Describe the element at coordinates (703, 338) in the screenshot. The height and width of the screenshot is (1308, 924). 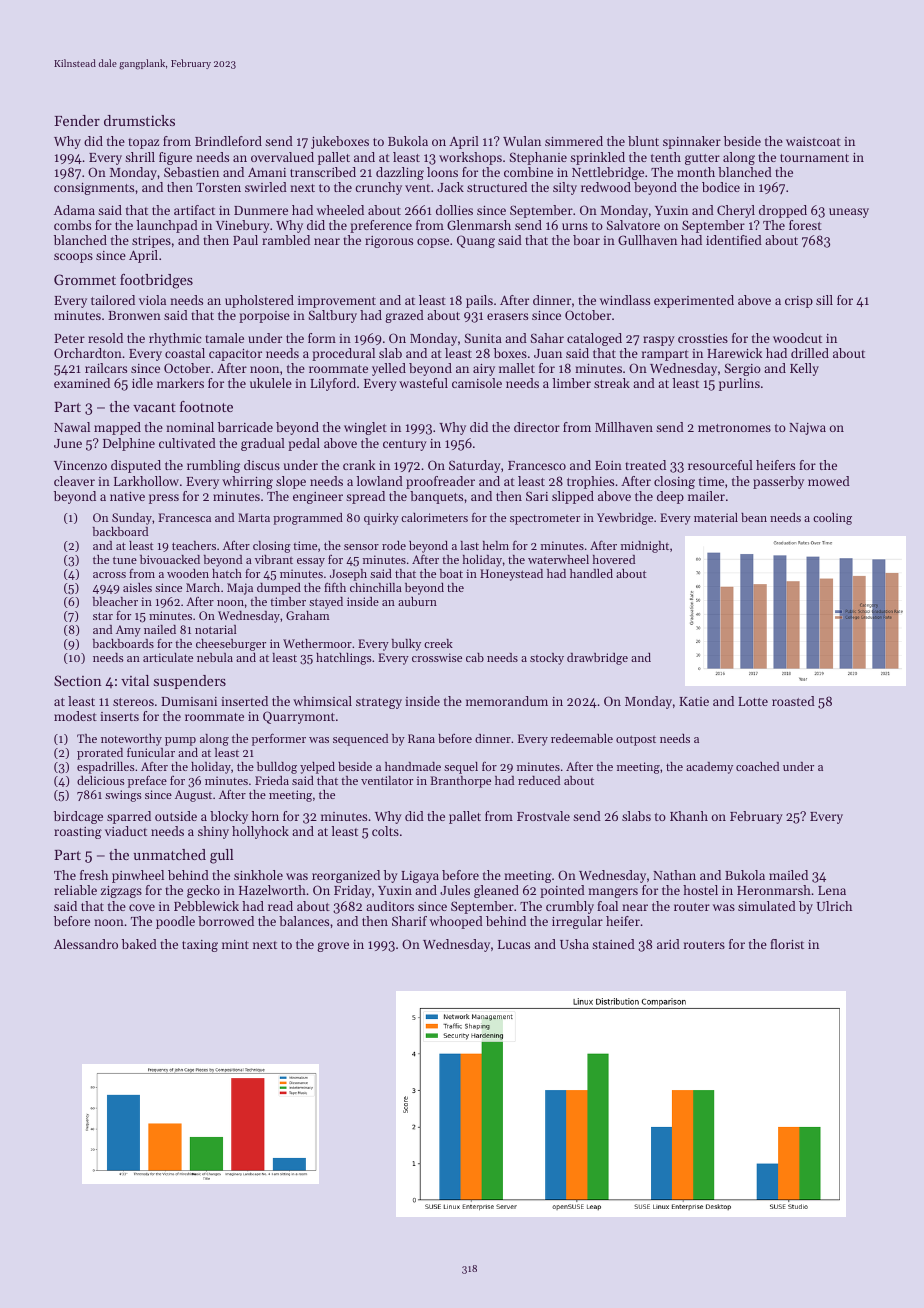
I see `crossties` at that location.
